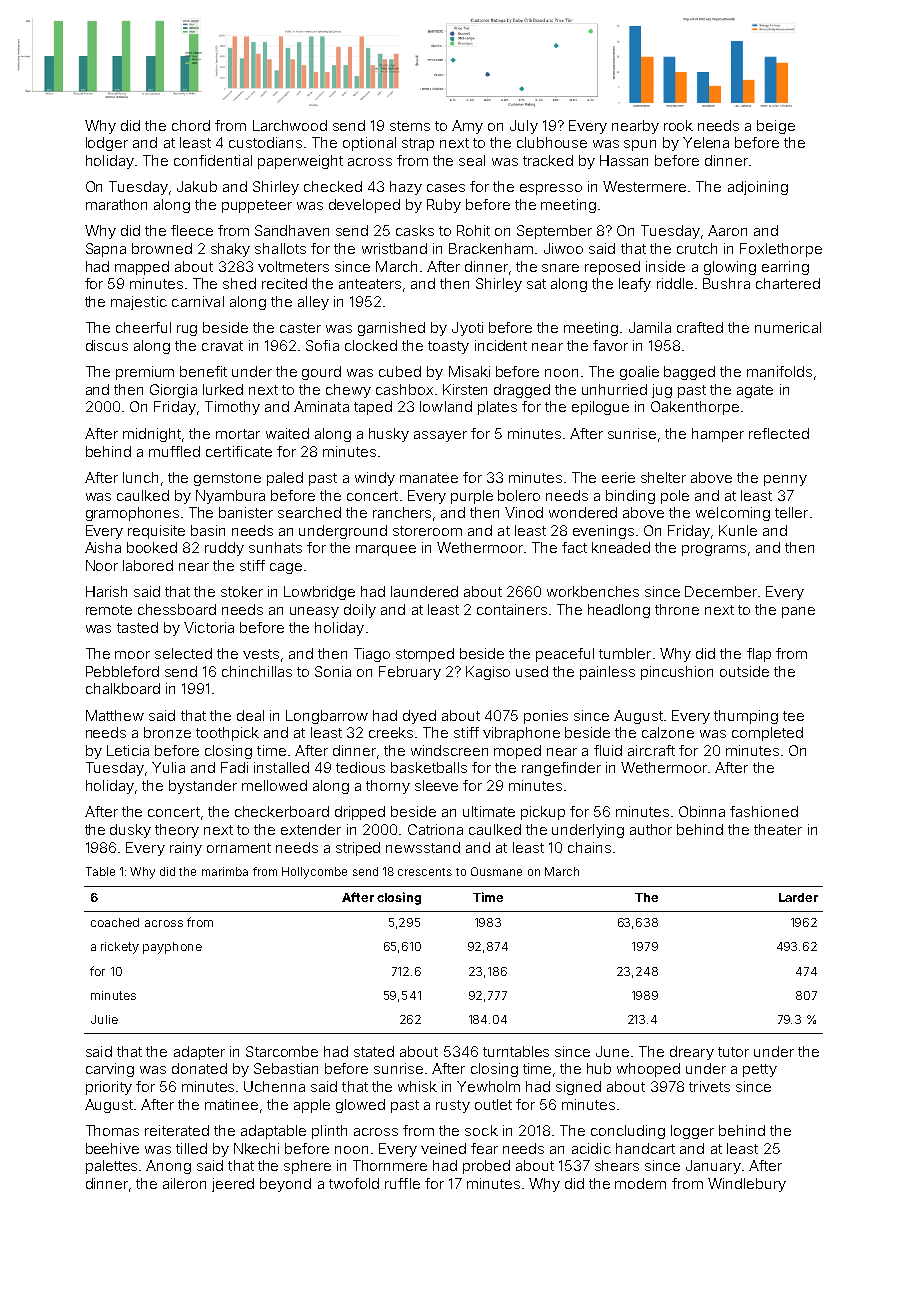  What do you see at coordinates (651, 750) in the document?
I see `aircraft` at bounding box center [651, 750].
